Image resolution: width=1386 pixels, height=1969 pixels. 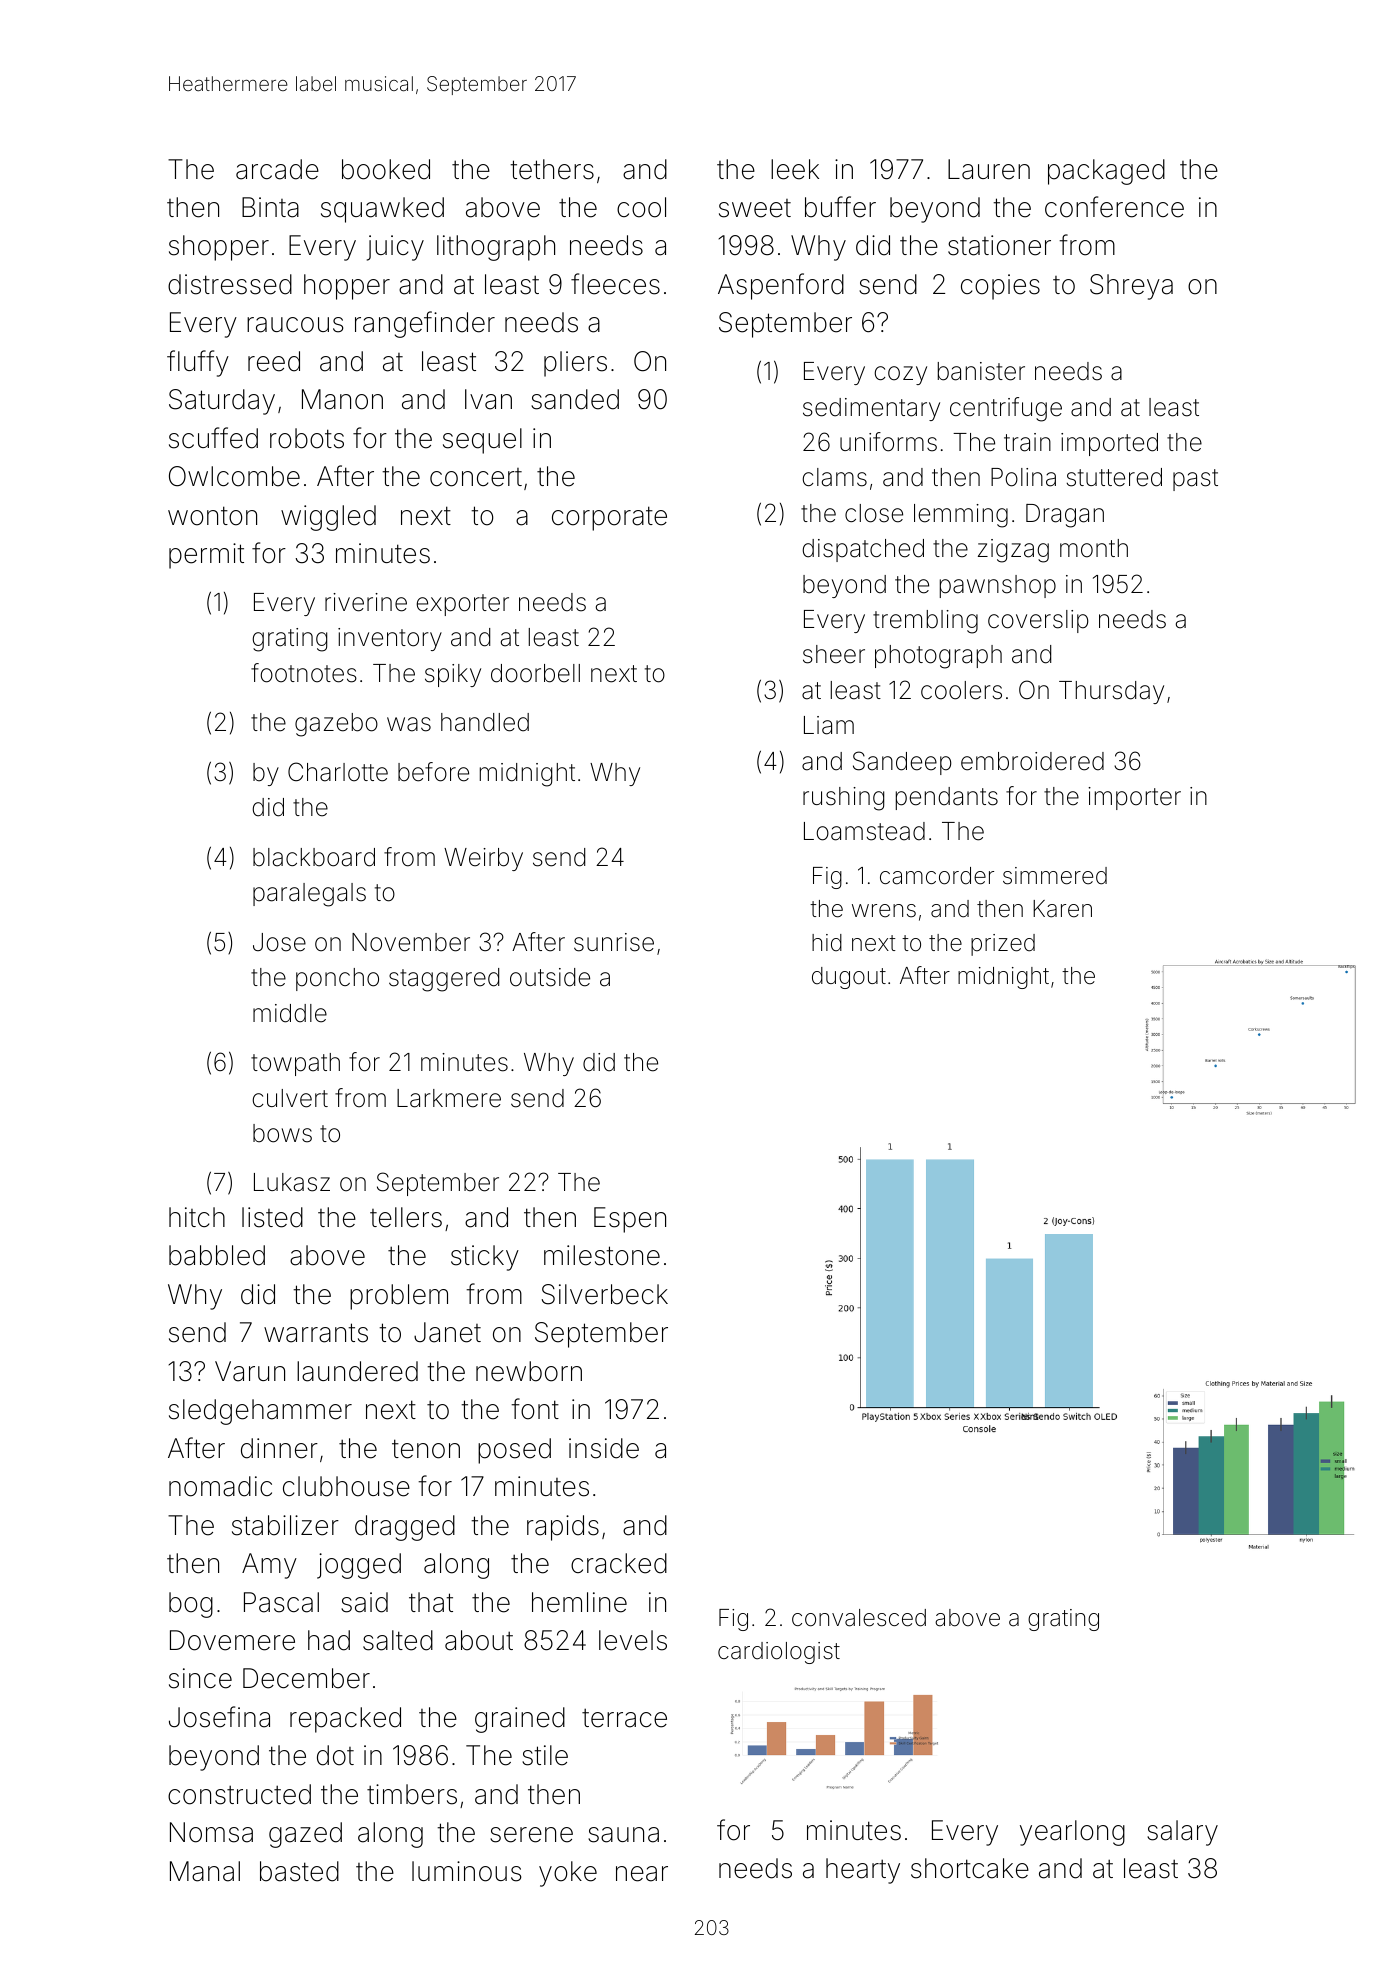 I want to click on hearty, so click(x=863, y=1871).
